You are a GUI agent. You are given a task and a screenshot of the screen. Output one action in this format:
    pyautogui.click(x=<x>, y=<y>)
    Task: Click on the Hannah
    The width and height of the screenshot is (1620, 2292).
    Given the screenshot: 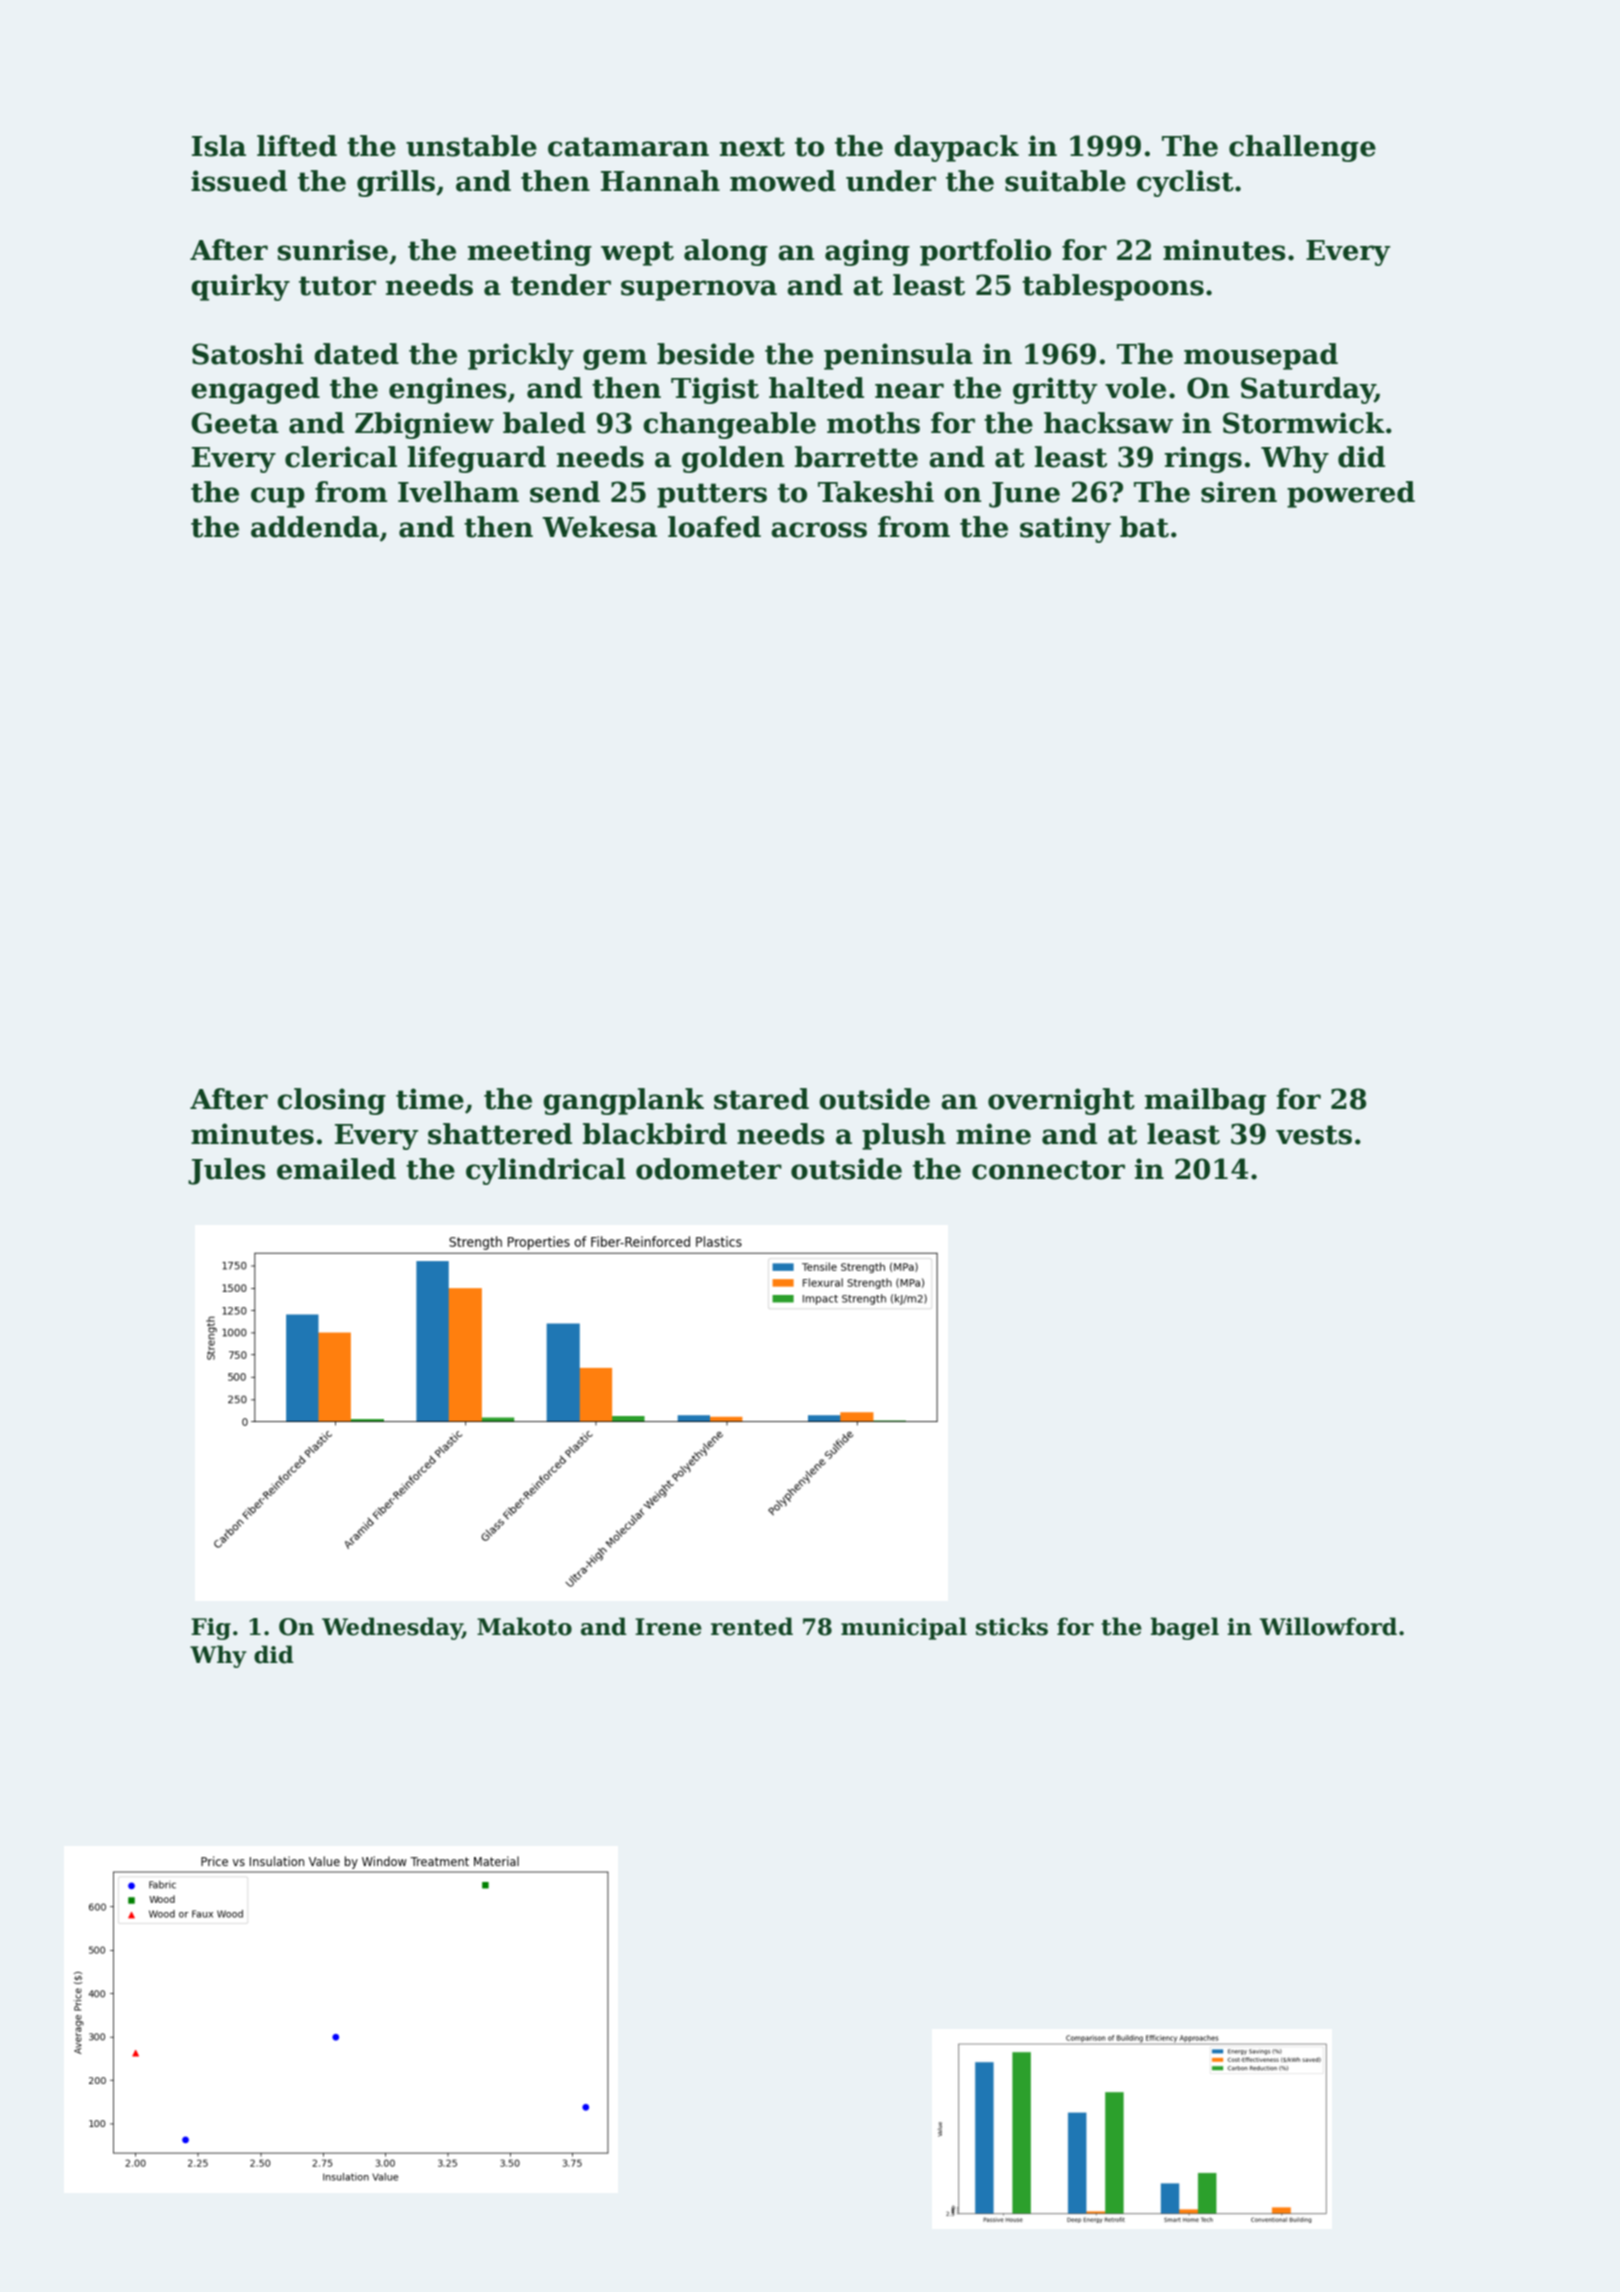 What is the action you would take?
    pyautogui.click(x=660, y=181)
